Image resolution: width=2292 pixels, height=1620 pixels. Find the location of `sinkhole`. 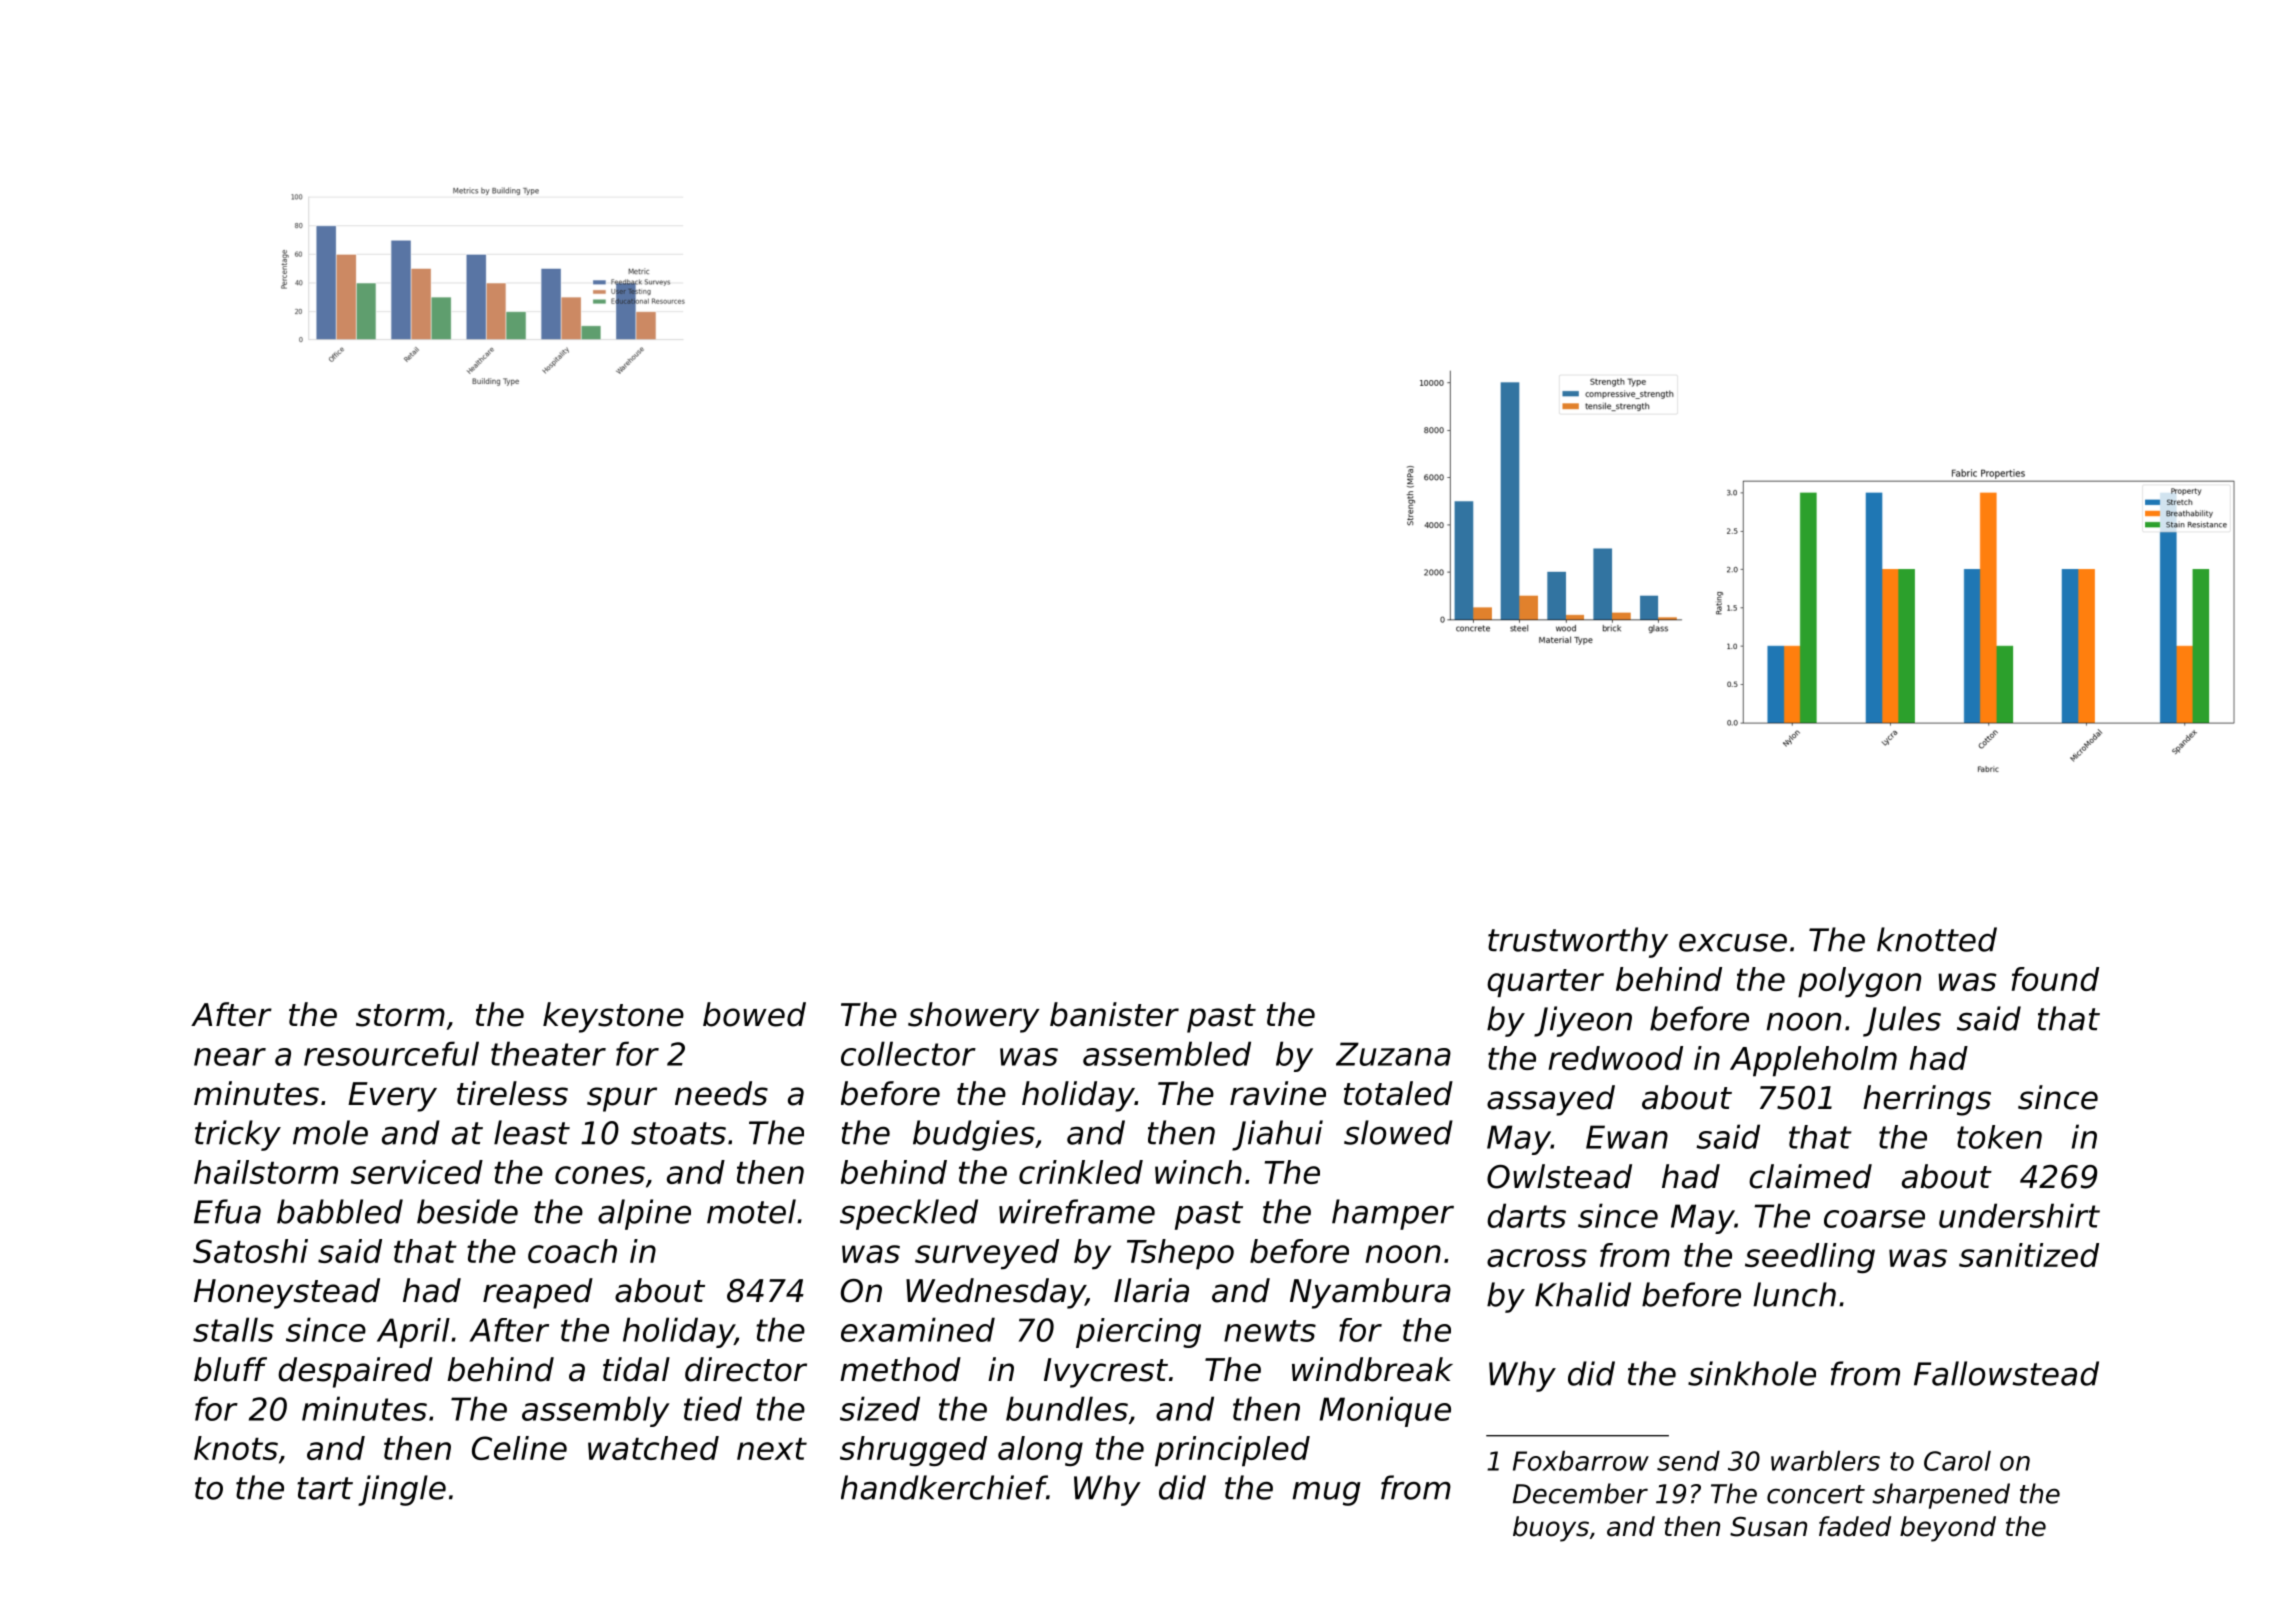

sinkhole is located at coordinates (1752, 1373).
